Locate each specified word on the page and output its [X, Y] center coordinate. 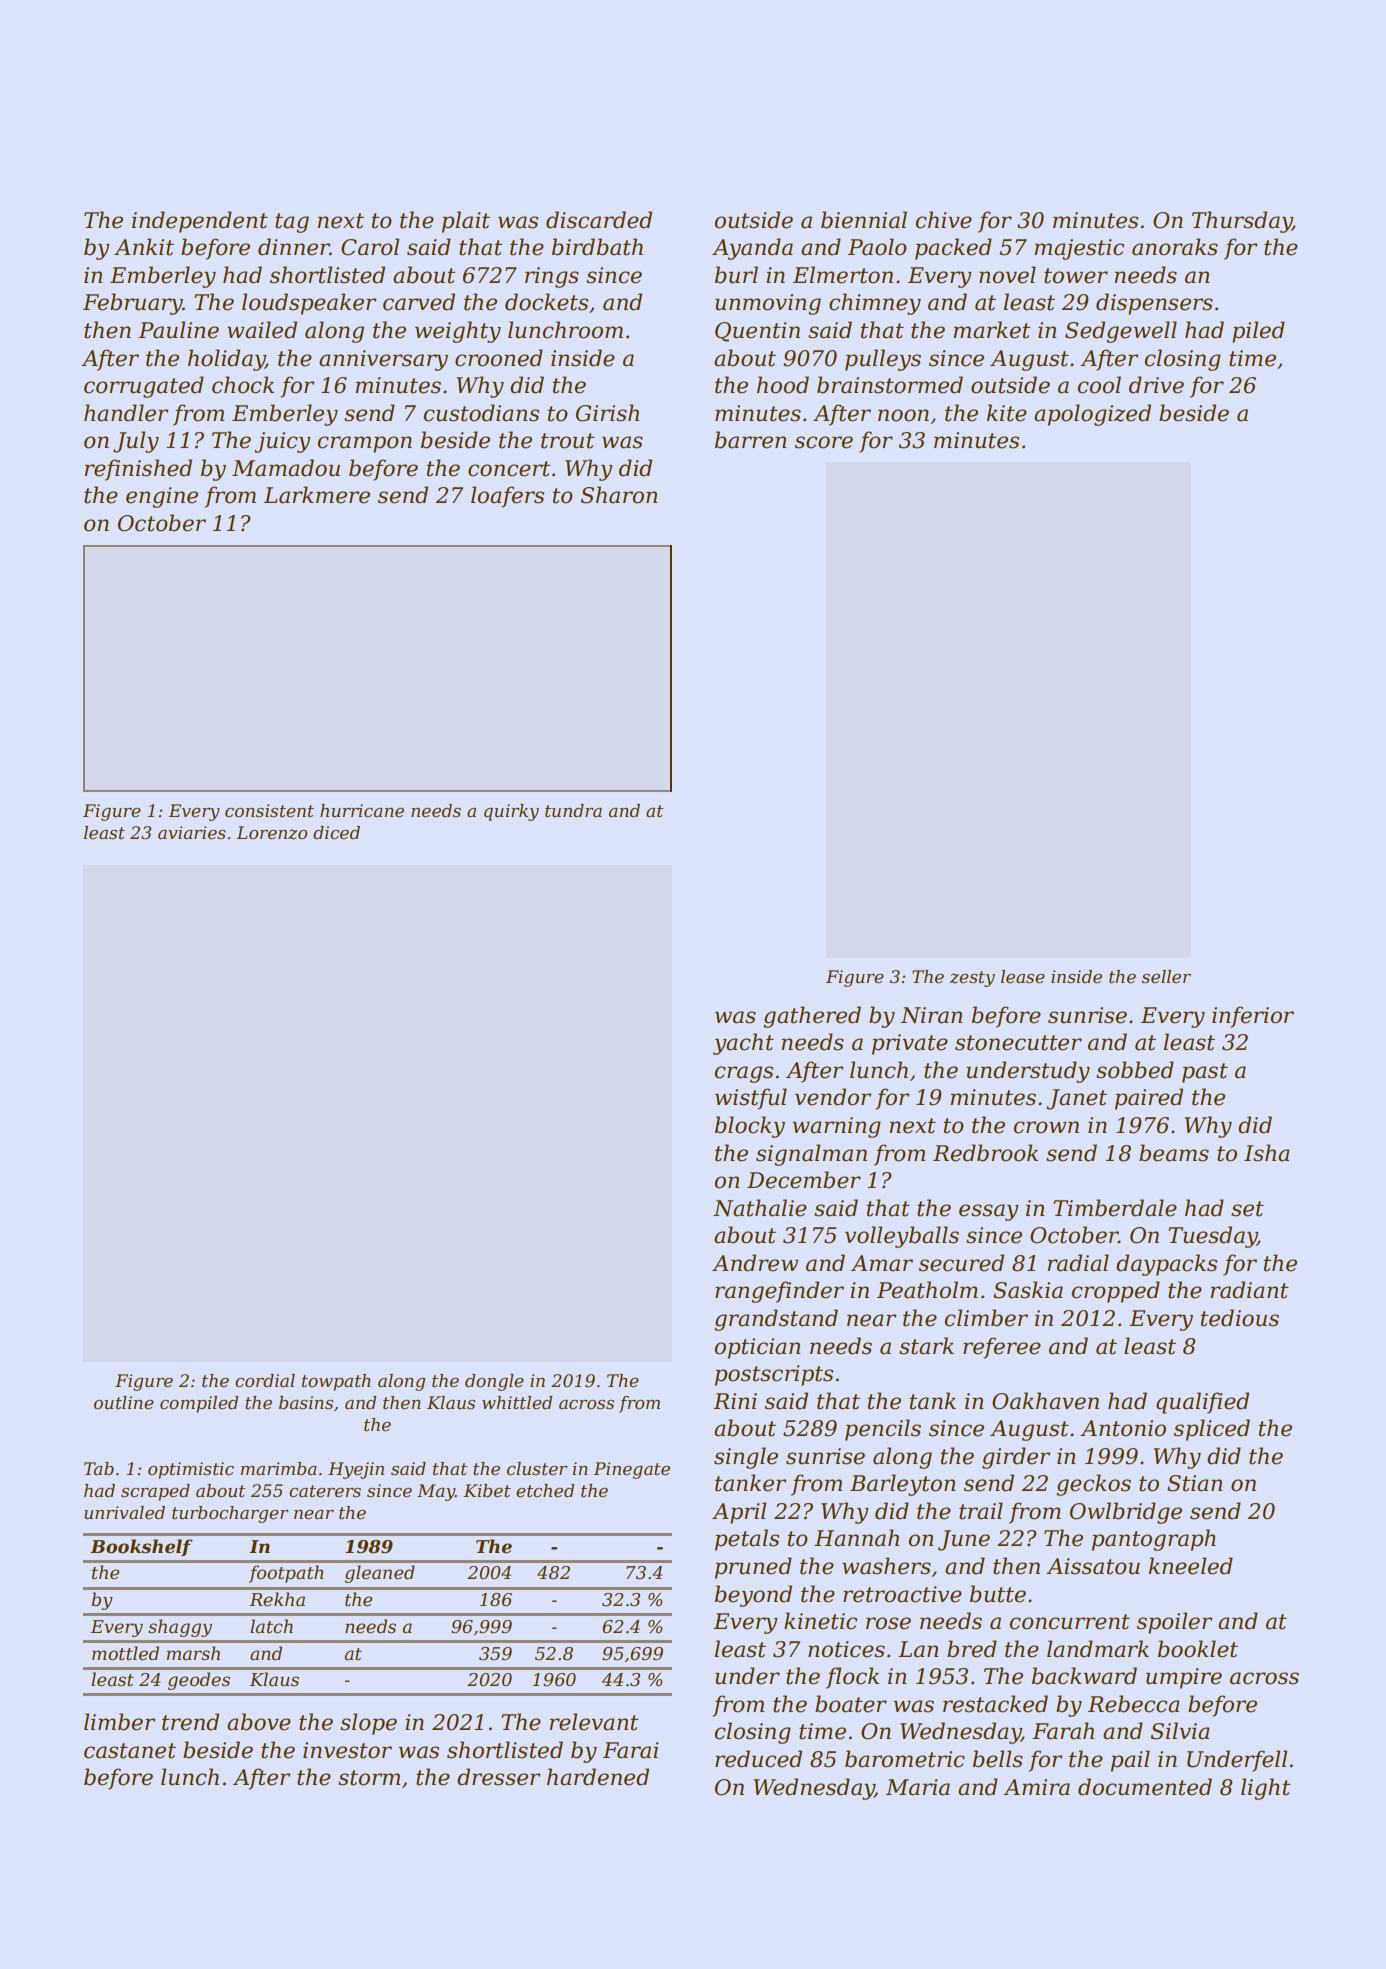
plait [466, 222]
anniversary [383, 360]
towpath [336, 1382]
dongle [494, 1382]
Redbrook [985, 1153]
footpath [286, 1574]
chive [943, 220]
